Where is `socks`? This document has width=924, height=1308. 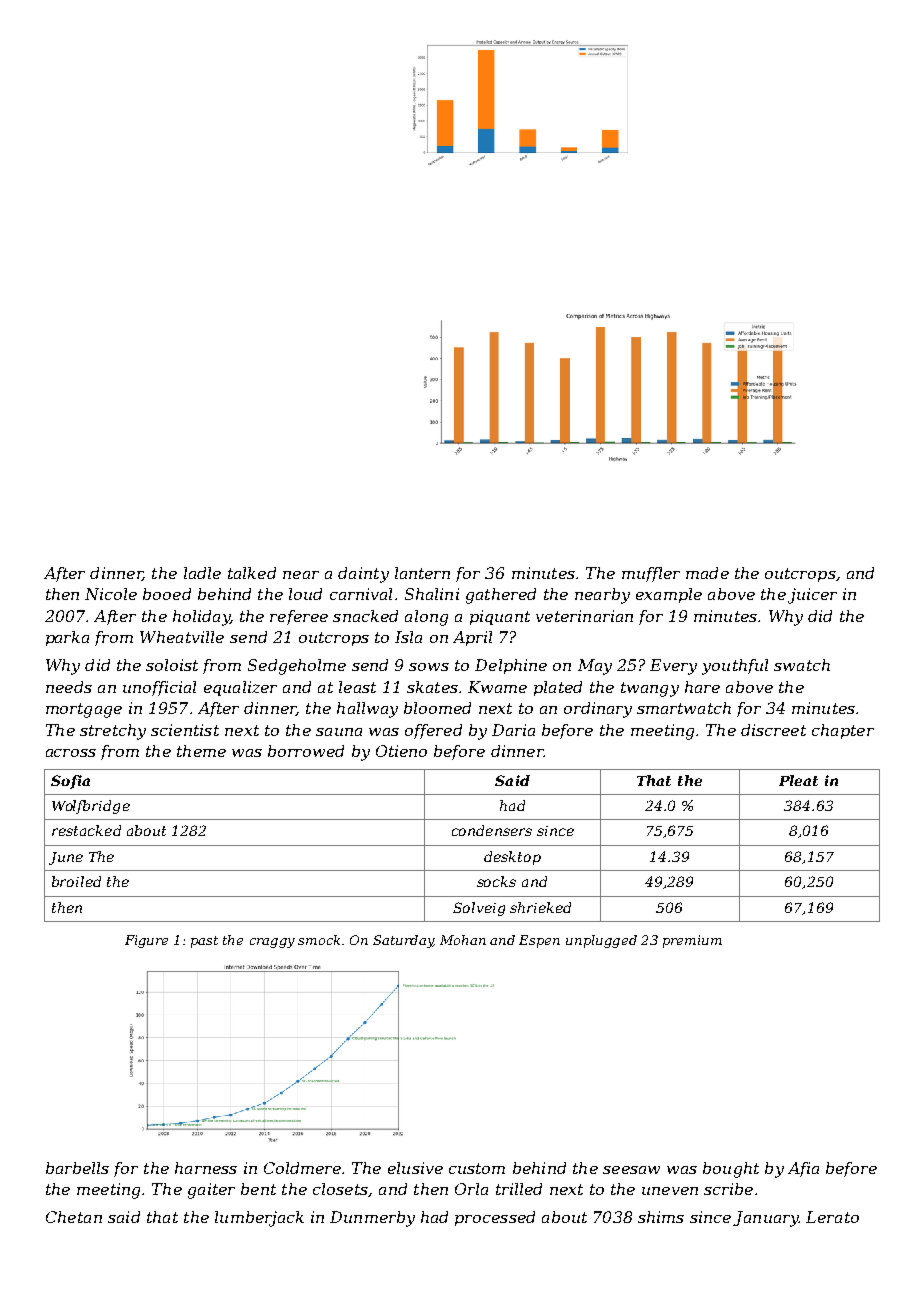
socks is located at coordinates (496, 881).
